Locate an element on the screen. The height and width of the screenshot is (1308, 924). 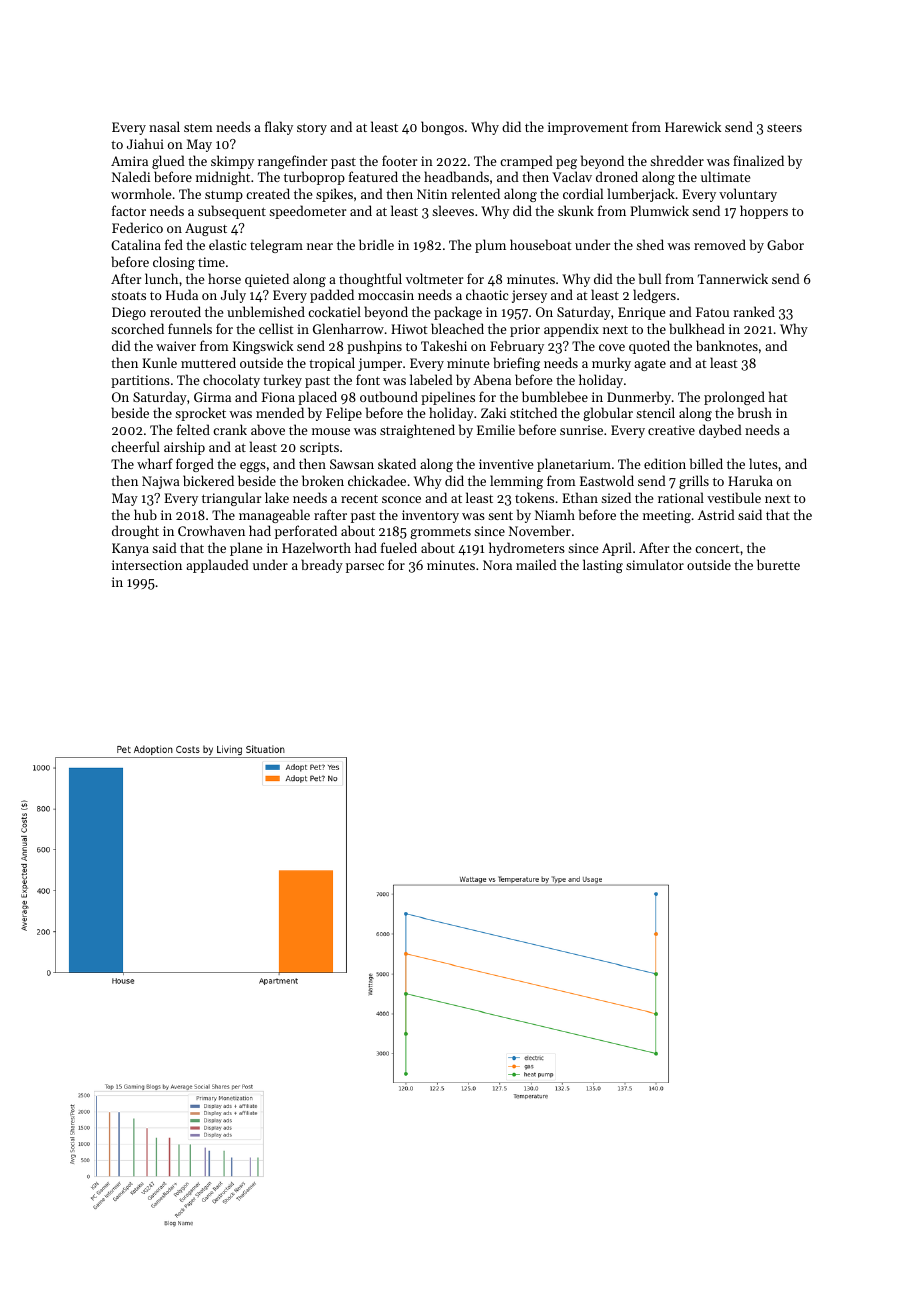
voluntary is located at coordinates (748, 195).
